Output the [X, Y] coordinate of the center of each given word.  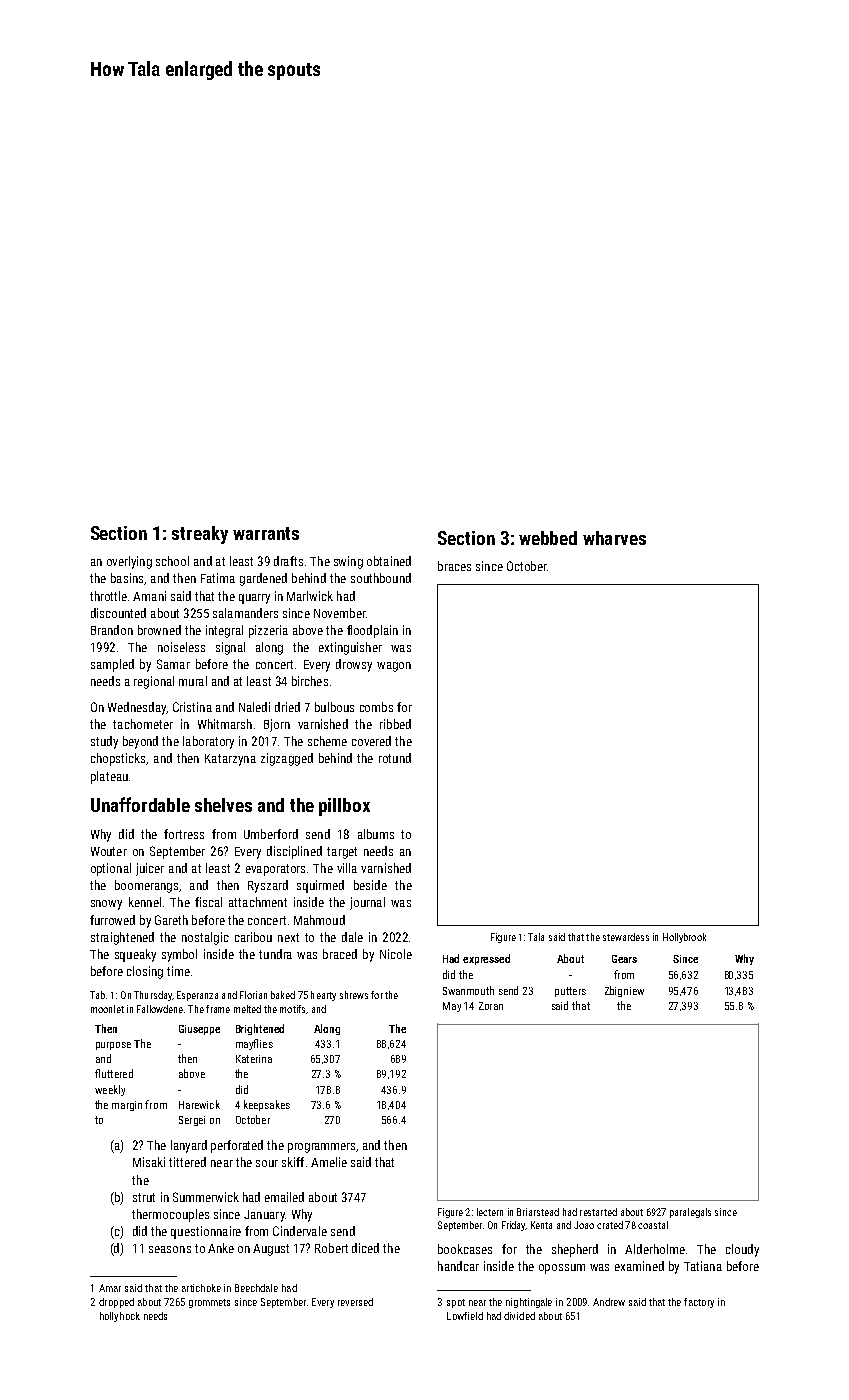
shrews [354, 995]
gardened [263, 579]
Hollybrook [684, 938]
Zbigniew [624, 991]
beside [370, 885]
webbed [548, 538]
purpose [113, 1046]
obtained [389, 561]
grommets [209, 1303]
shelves [223, 805]
